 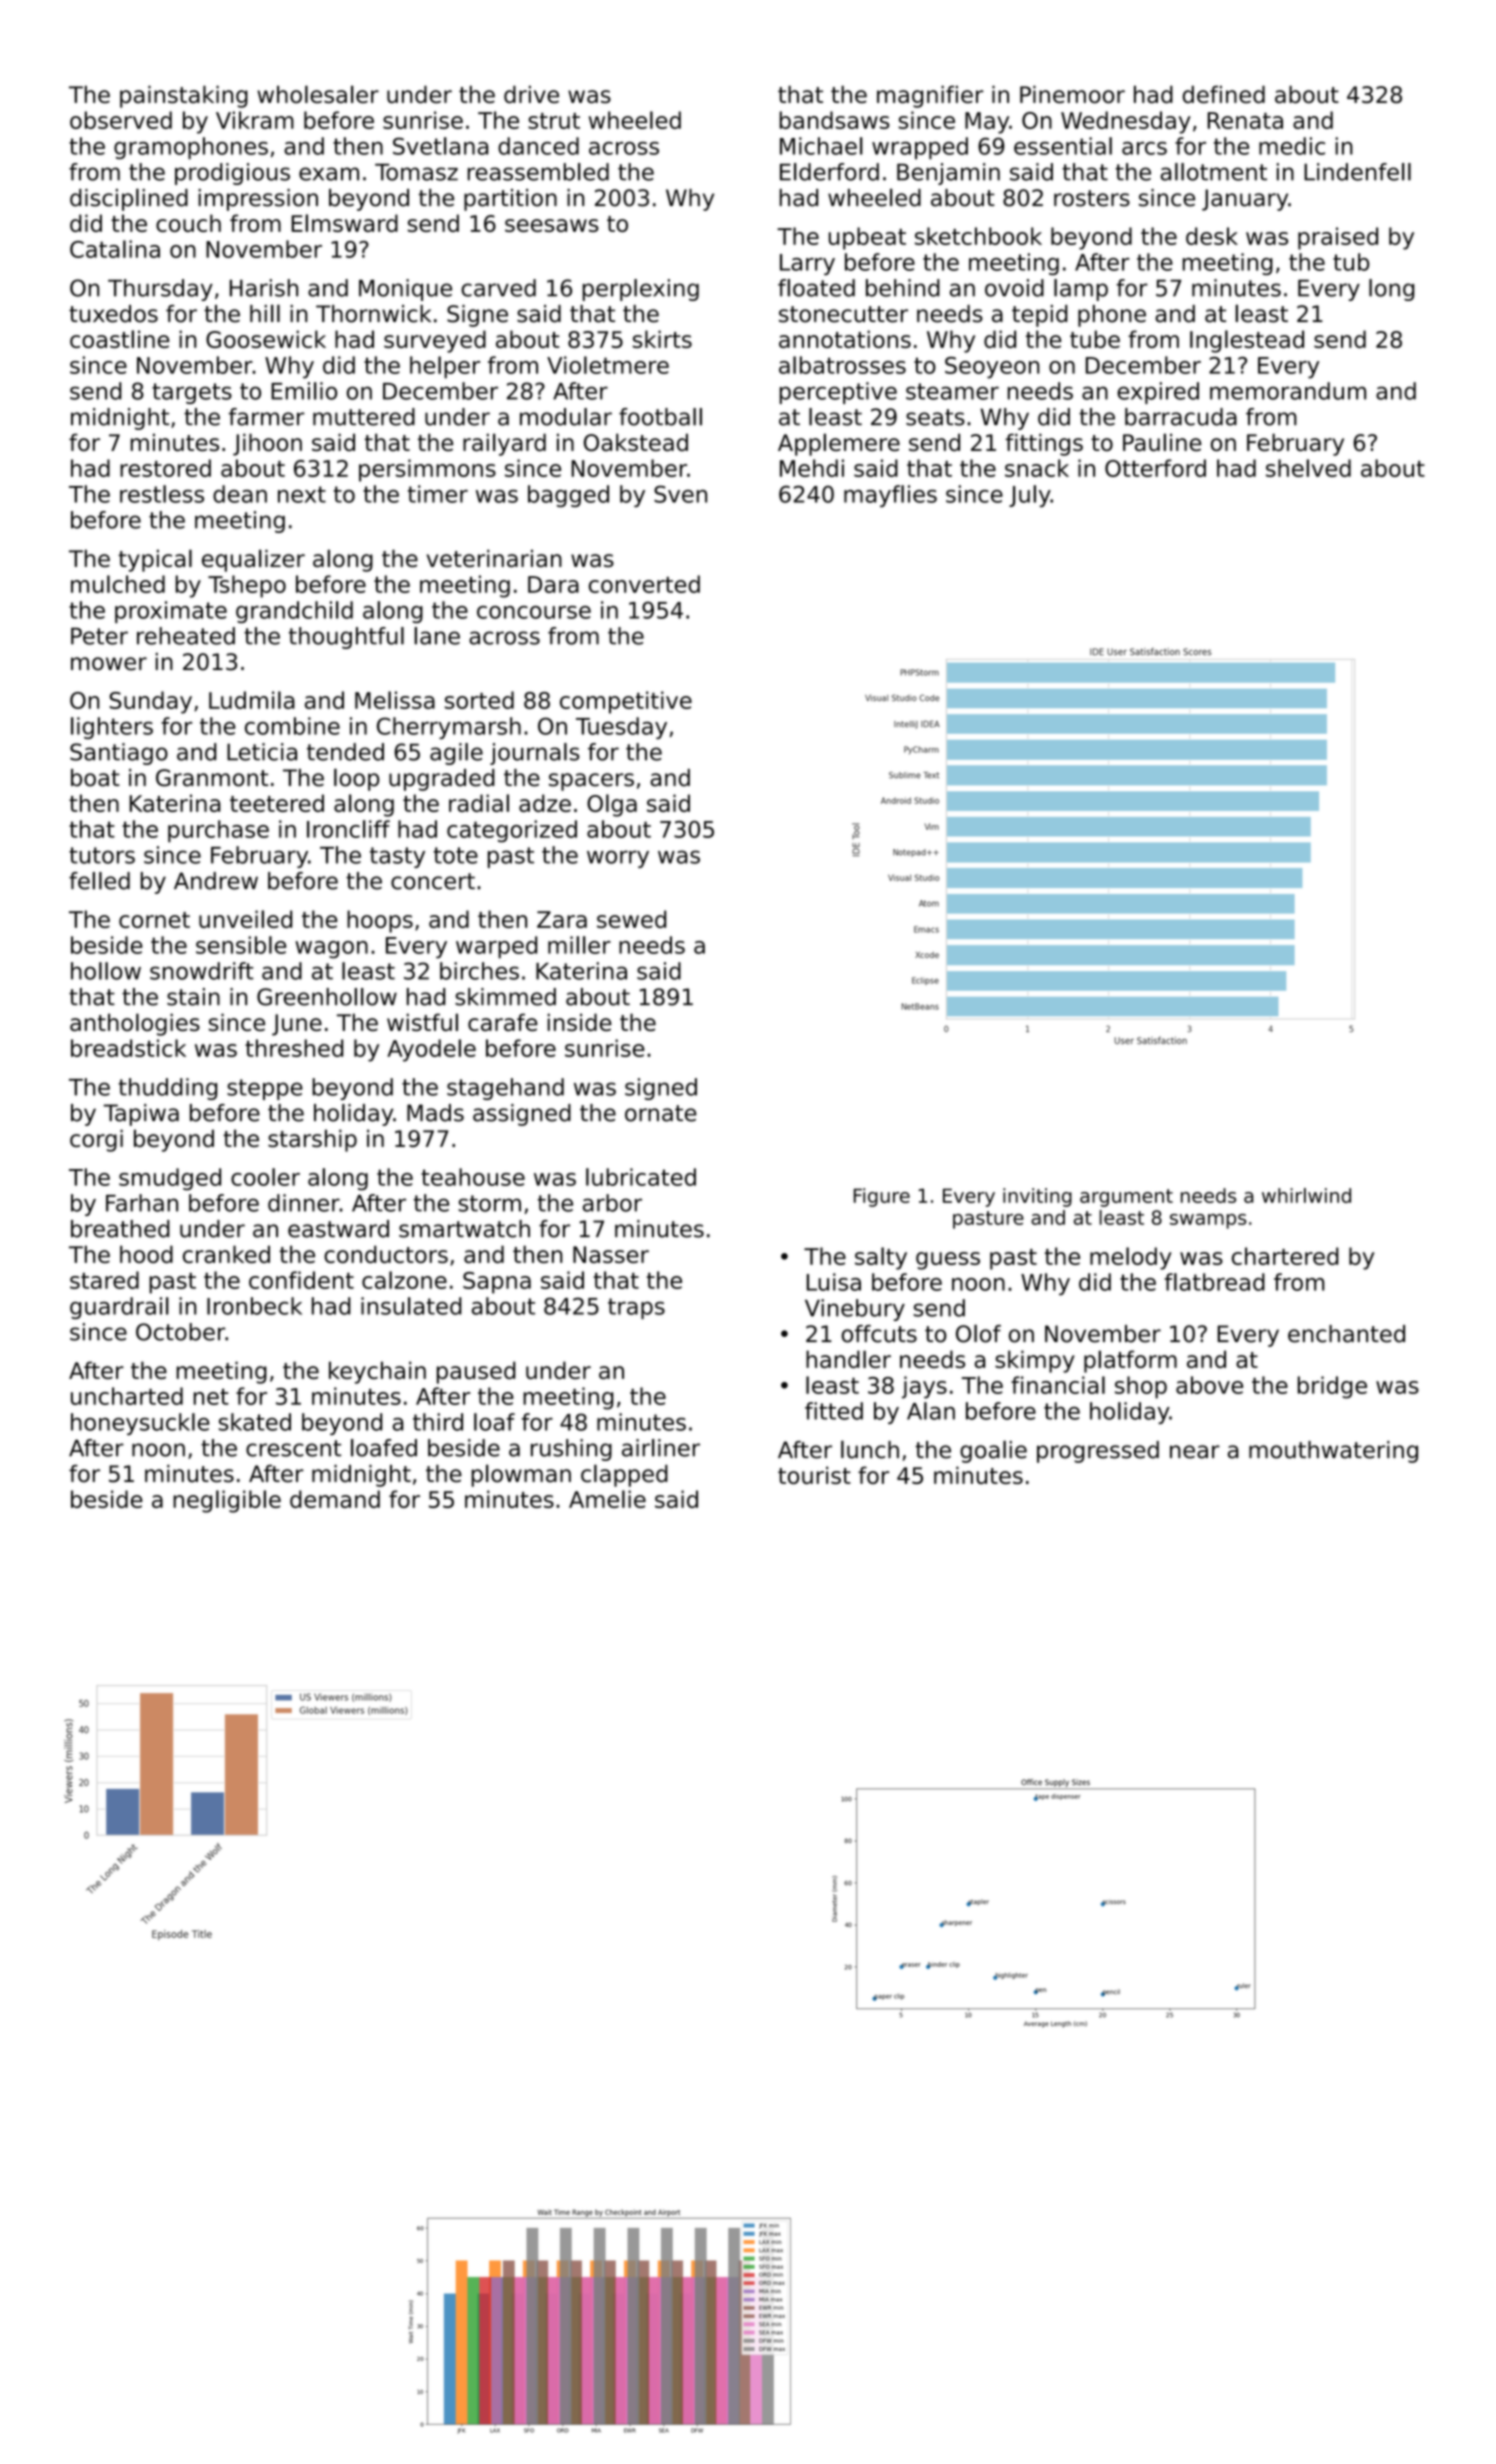 What do you see at coordinates (184, 96) in the document?
I see `painstaking` at bounding box center [184, 96].
